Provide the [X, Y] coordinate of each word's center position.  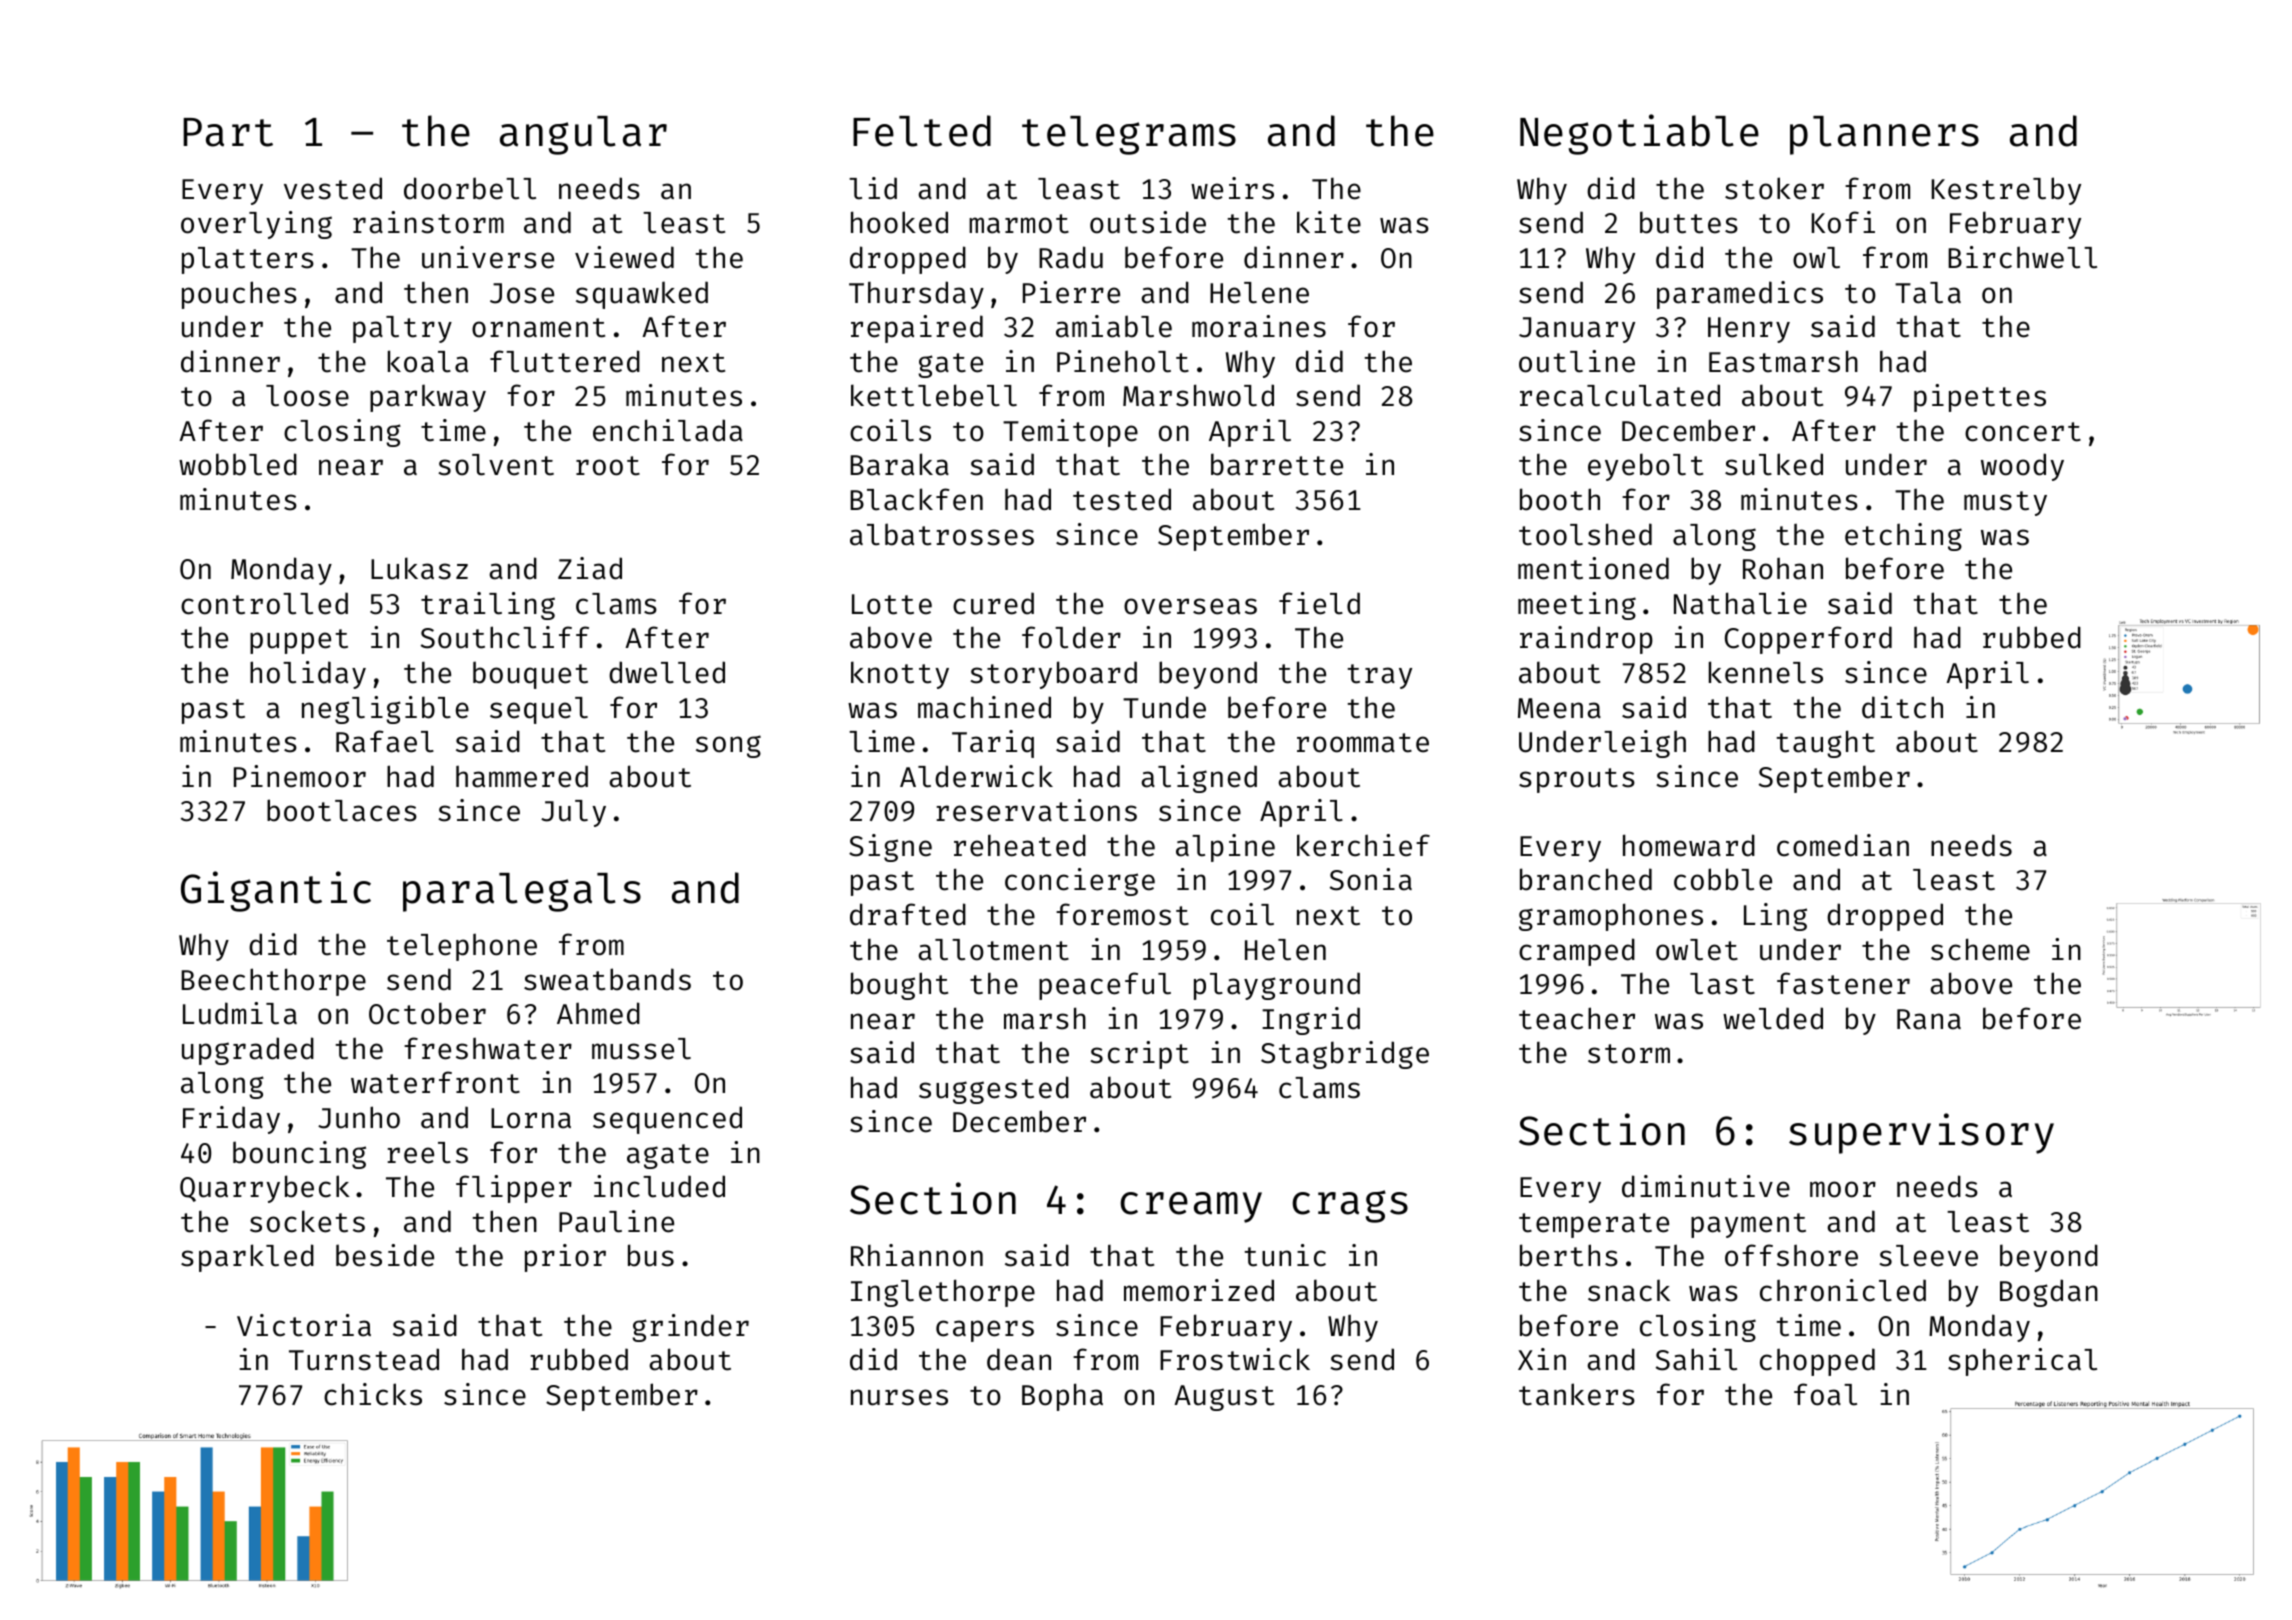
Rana [1929, 1019]
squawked [642, 295]
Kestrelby [2006, 191]
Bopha [1062, 1397]
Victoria [304, 1325]
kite [1329, 222]
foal [1825, 1394]
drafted [908, 914]
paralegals [522, 892]
